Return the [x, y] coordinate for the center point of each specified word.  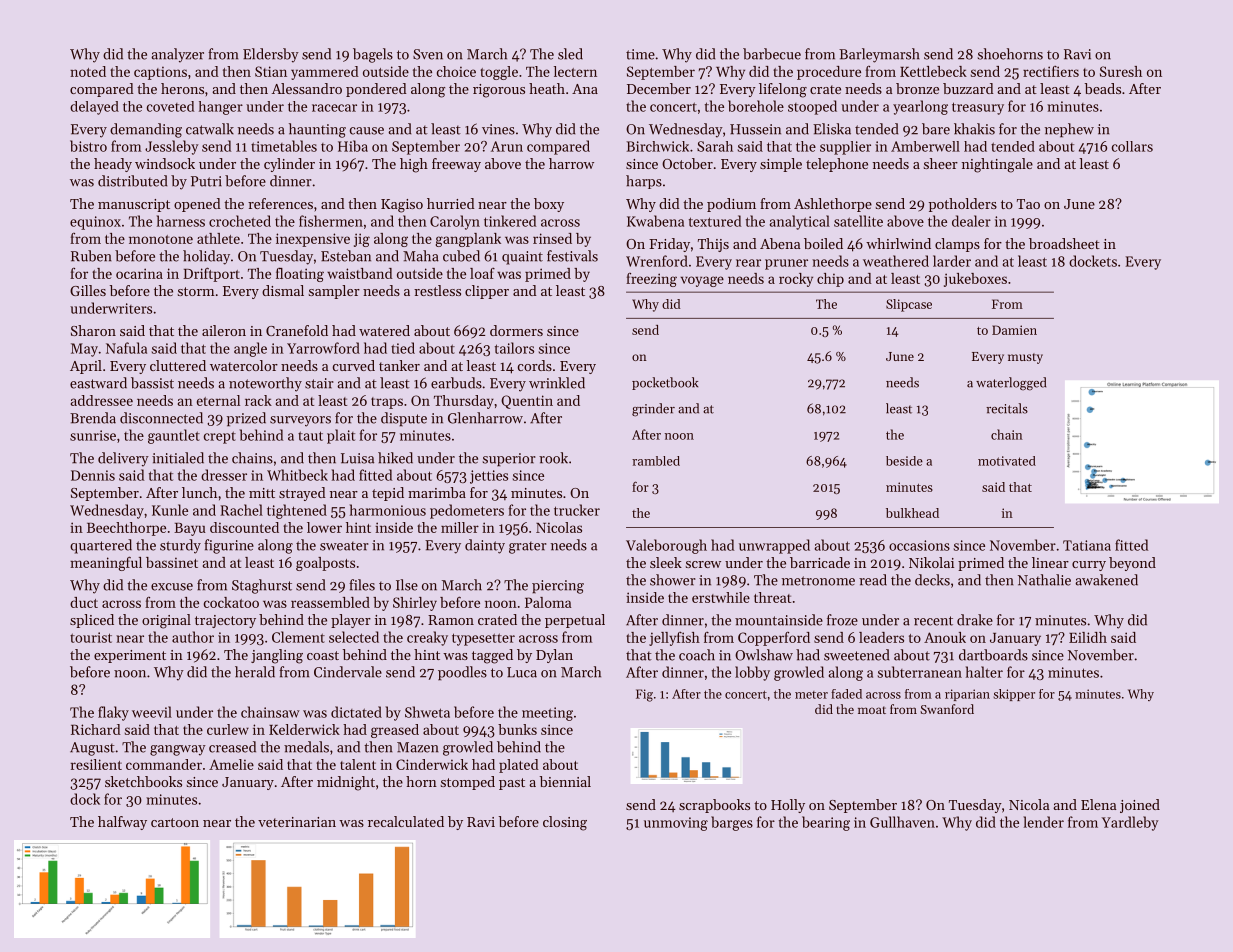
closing [565, 823]
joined [1140, 806]
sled [570, 54]
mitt [262, 493]
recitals [1007, 408]
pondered [376, 90]
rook [553, 458]
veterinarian [297, 822]
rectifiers [1051, 71]
